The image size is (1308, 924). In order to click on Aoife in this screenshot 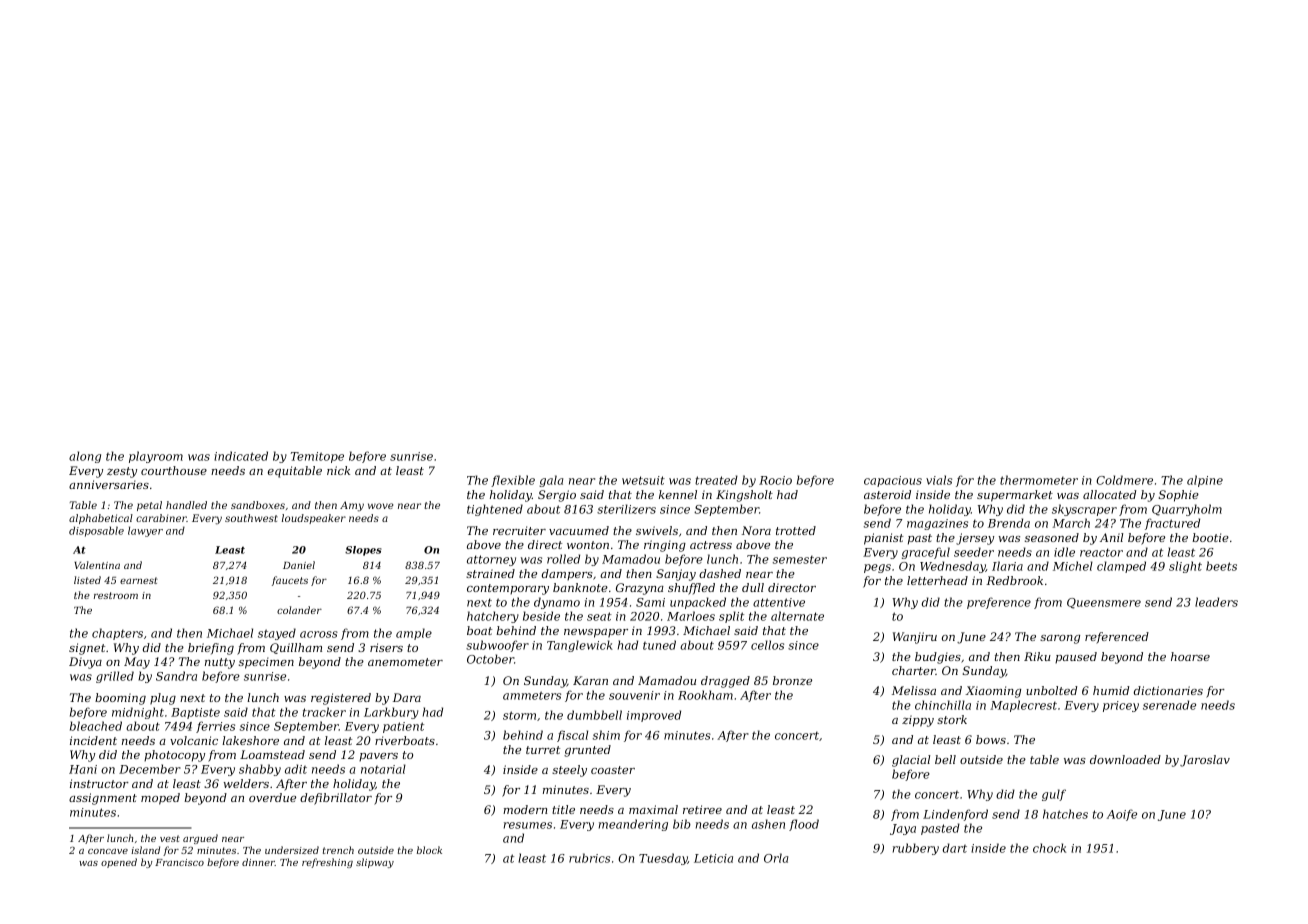, I will do `click(1122, 815)`.
